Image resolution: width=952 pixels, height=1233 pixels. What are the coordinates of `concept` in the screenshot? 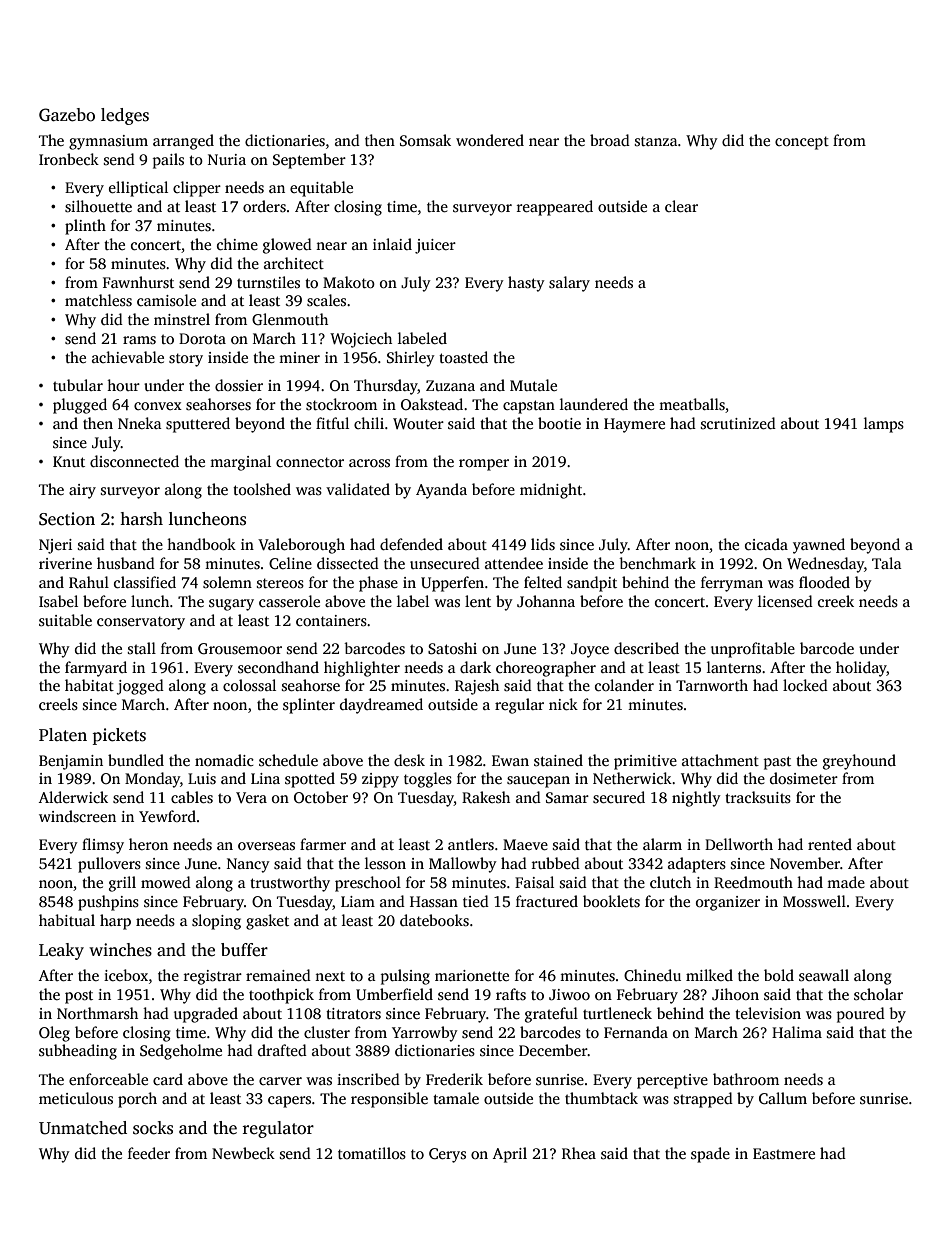 It's located at (802, 143).
